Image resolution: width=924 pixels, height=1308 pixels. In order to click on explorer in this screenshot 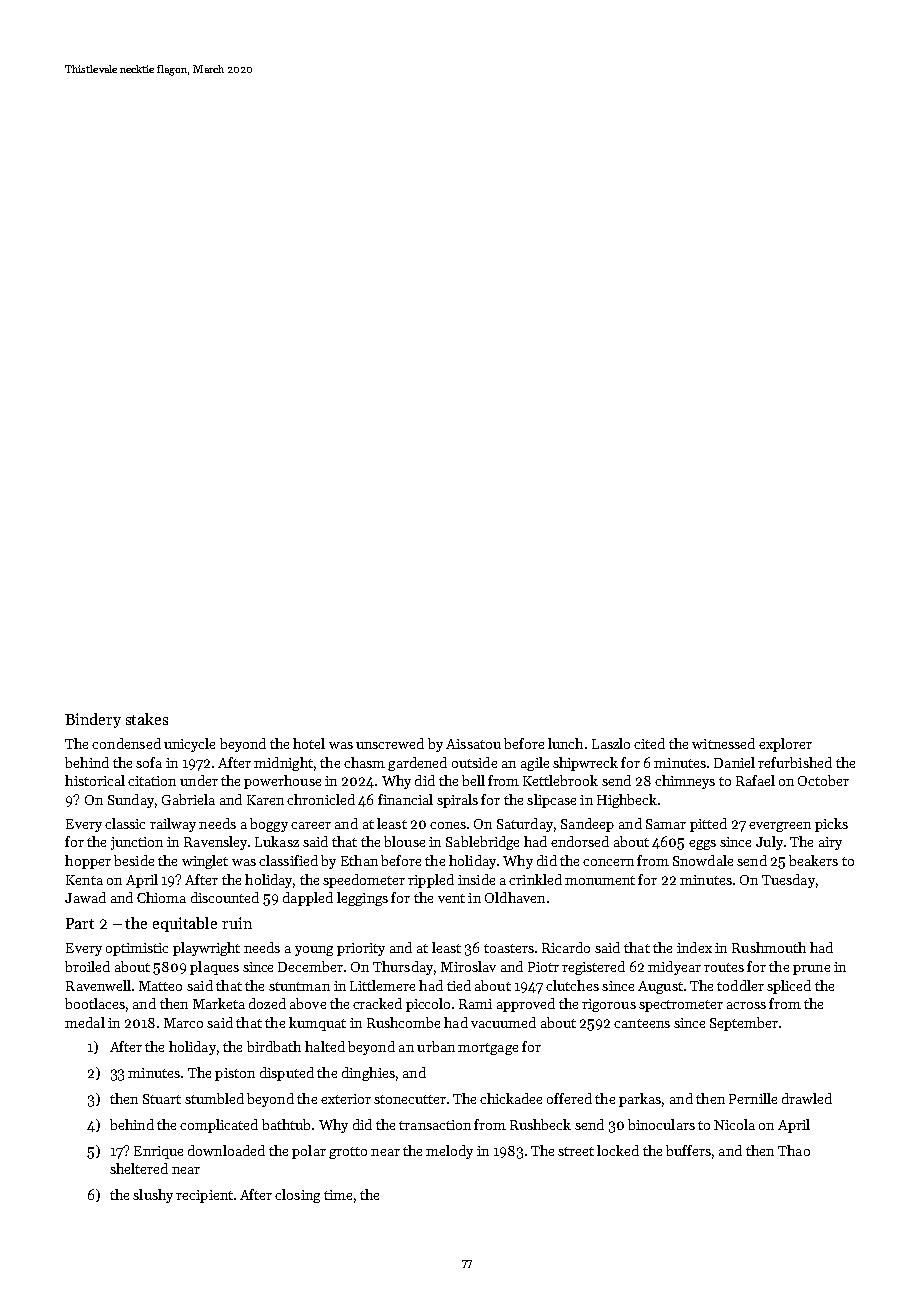, I will do `click(785, 745)`.
